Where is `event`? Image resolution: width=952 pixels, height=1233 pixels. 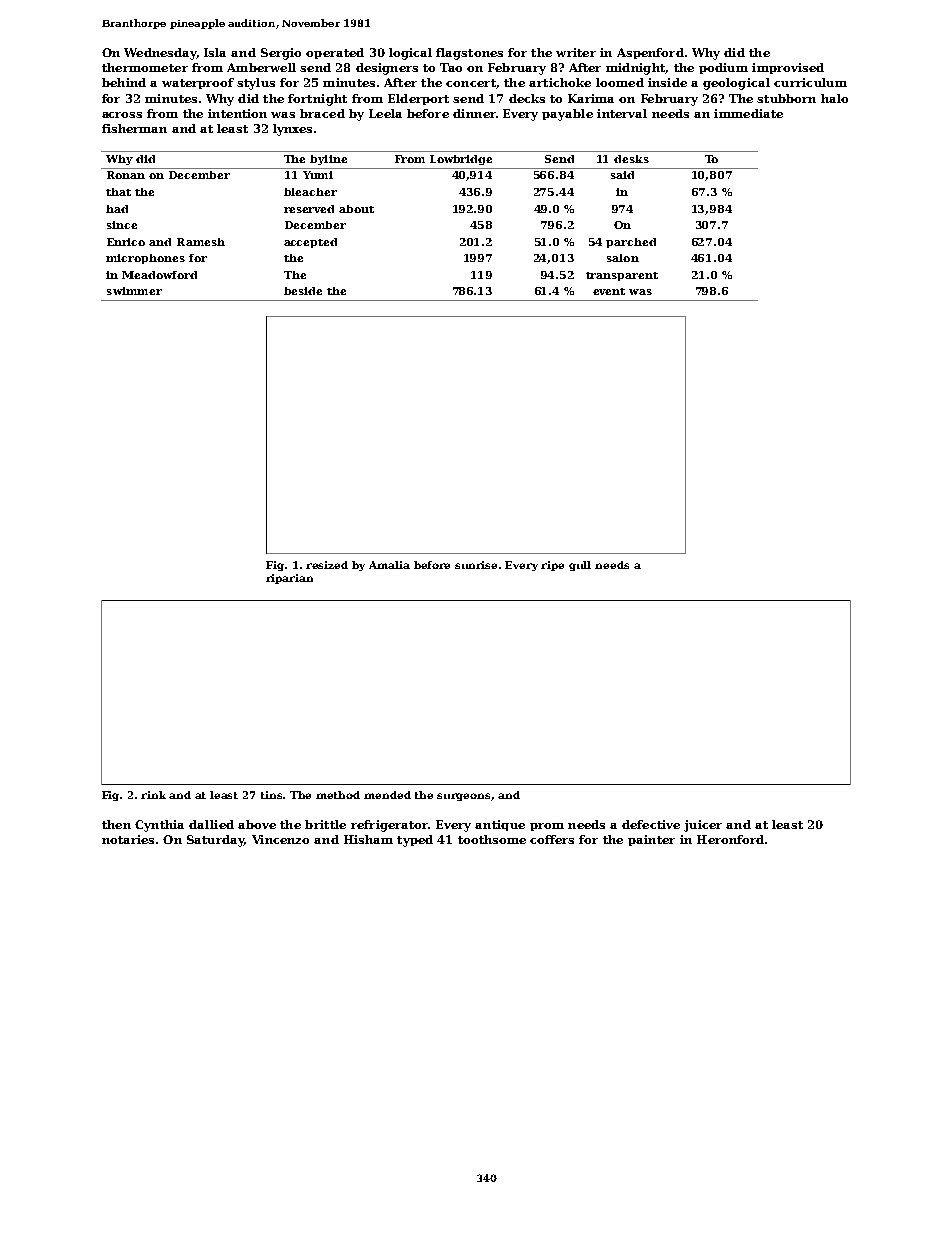
event is located at coordinates (609, 291).
